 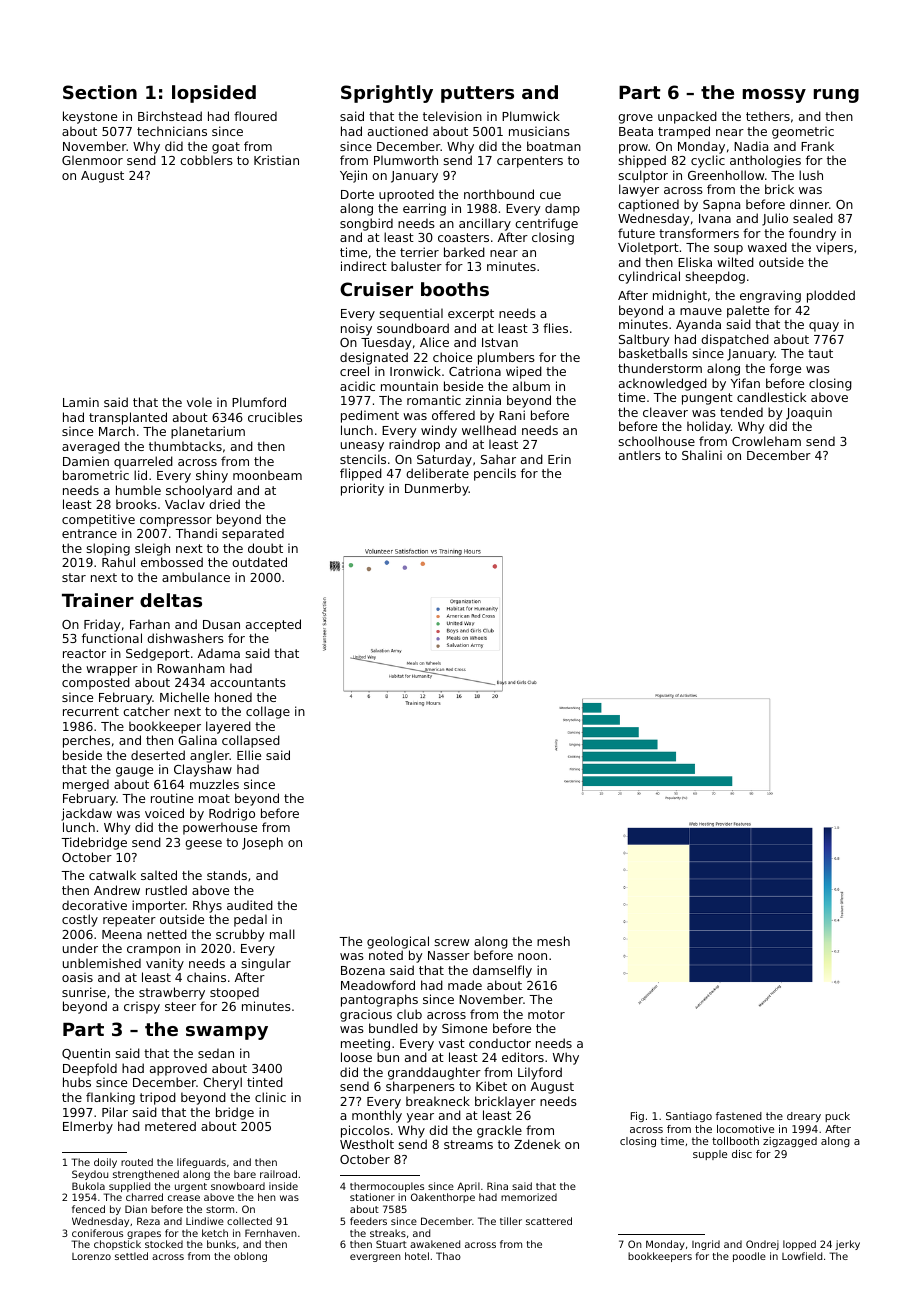 I want to click on recurrent, so click(x=91, y=711).
